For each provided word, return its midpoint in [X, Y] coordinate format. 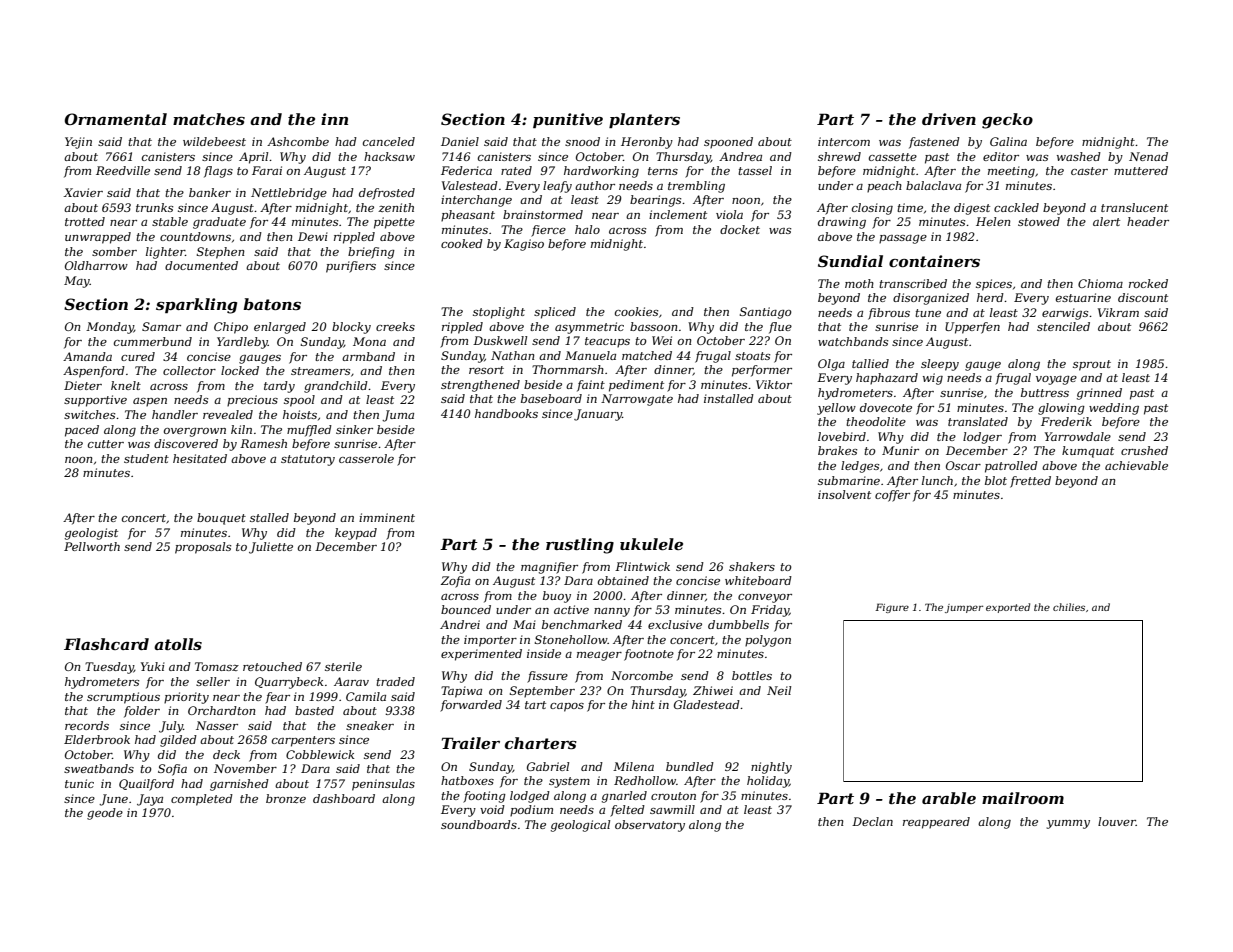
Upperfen [972, 328]
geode [105, 814]
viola [729, 214]
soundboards [479, 824]
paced [82, 431]
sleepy [940, 365]
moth [859, 283]
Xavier [83, 192]
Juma [398, 416]
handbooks [506, 413]
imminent [387, 517]
